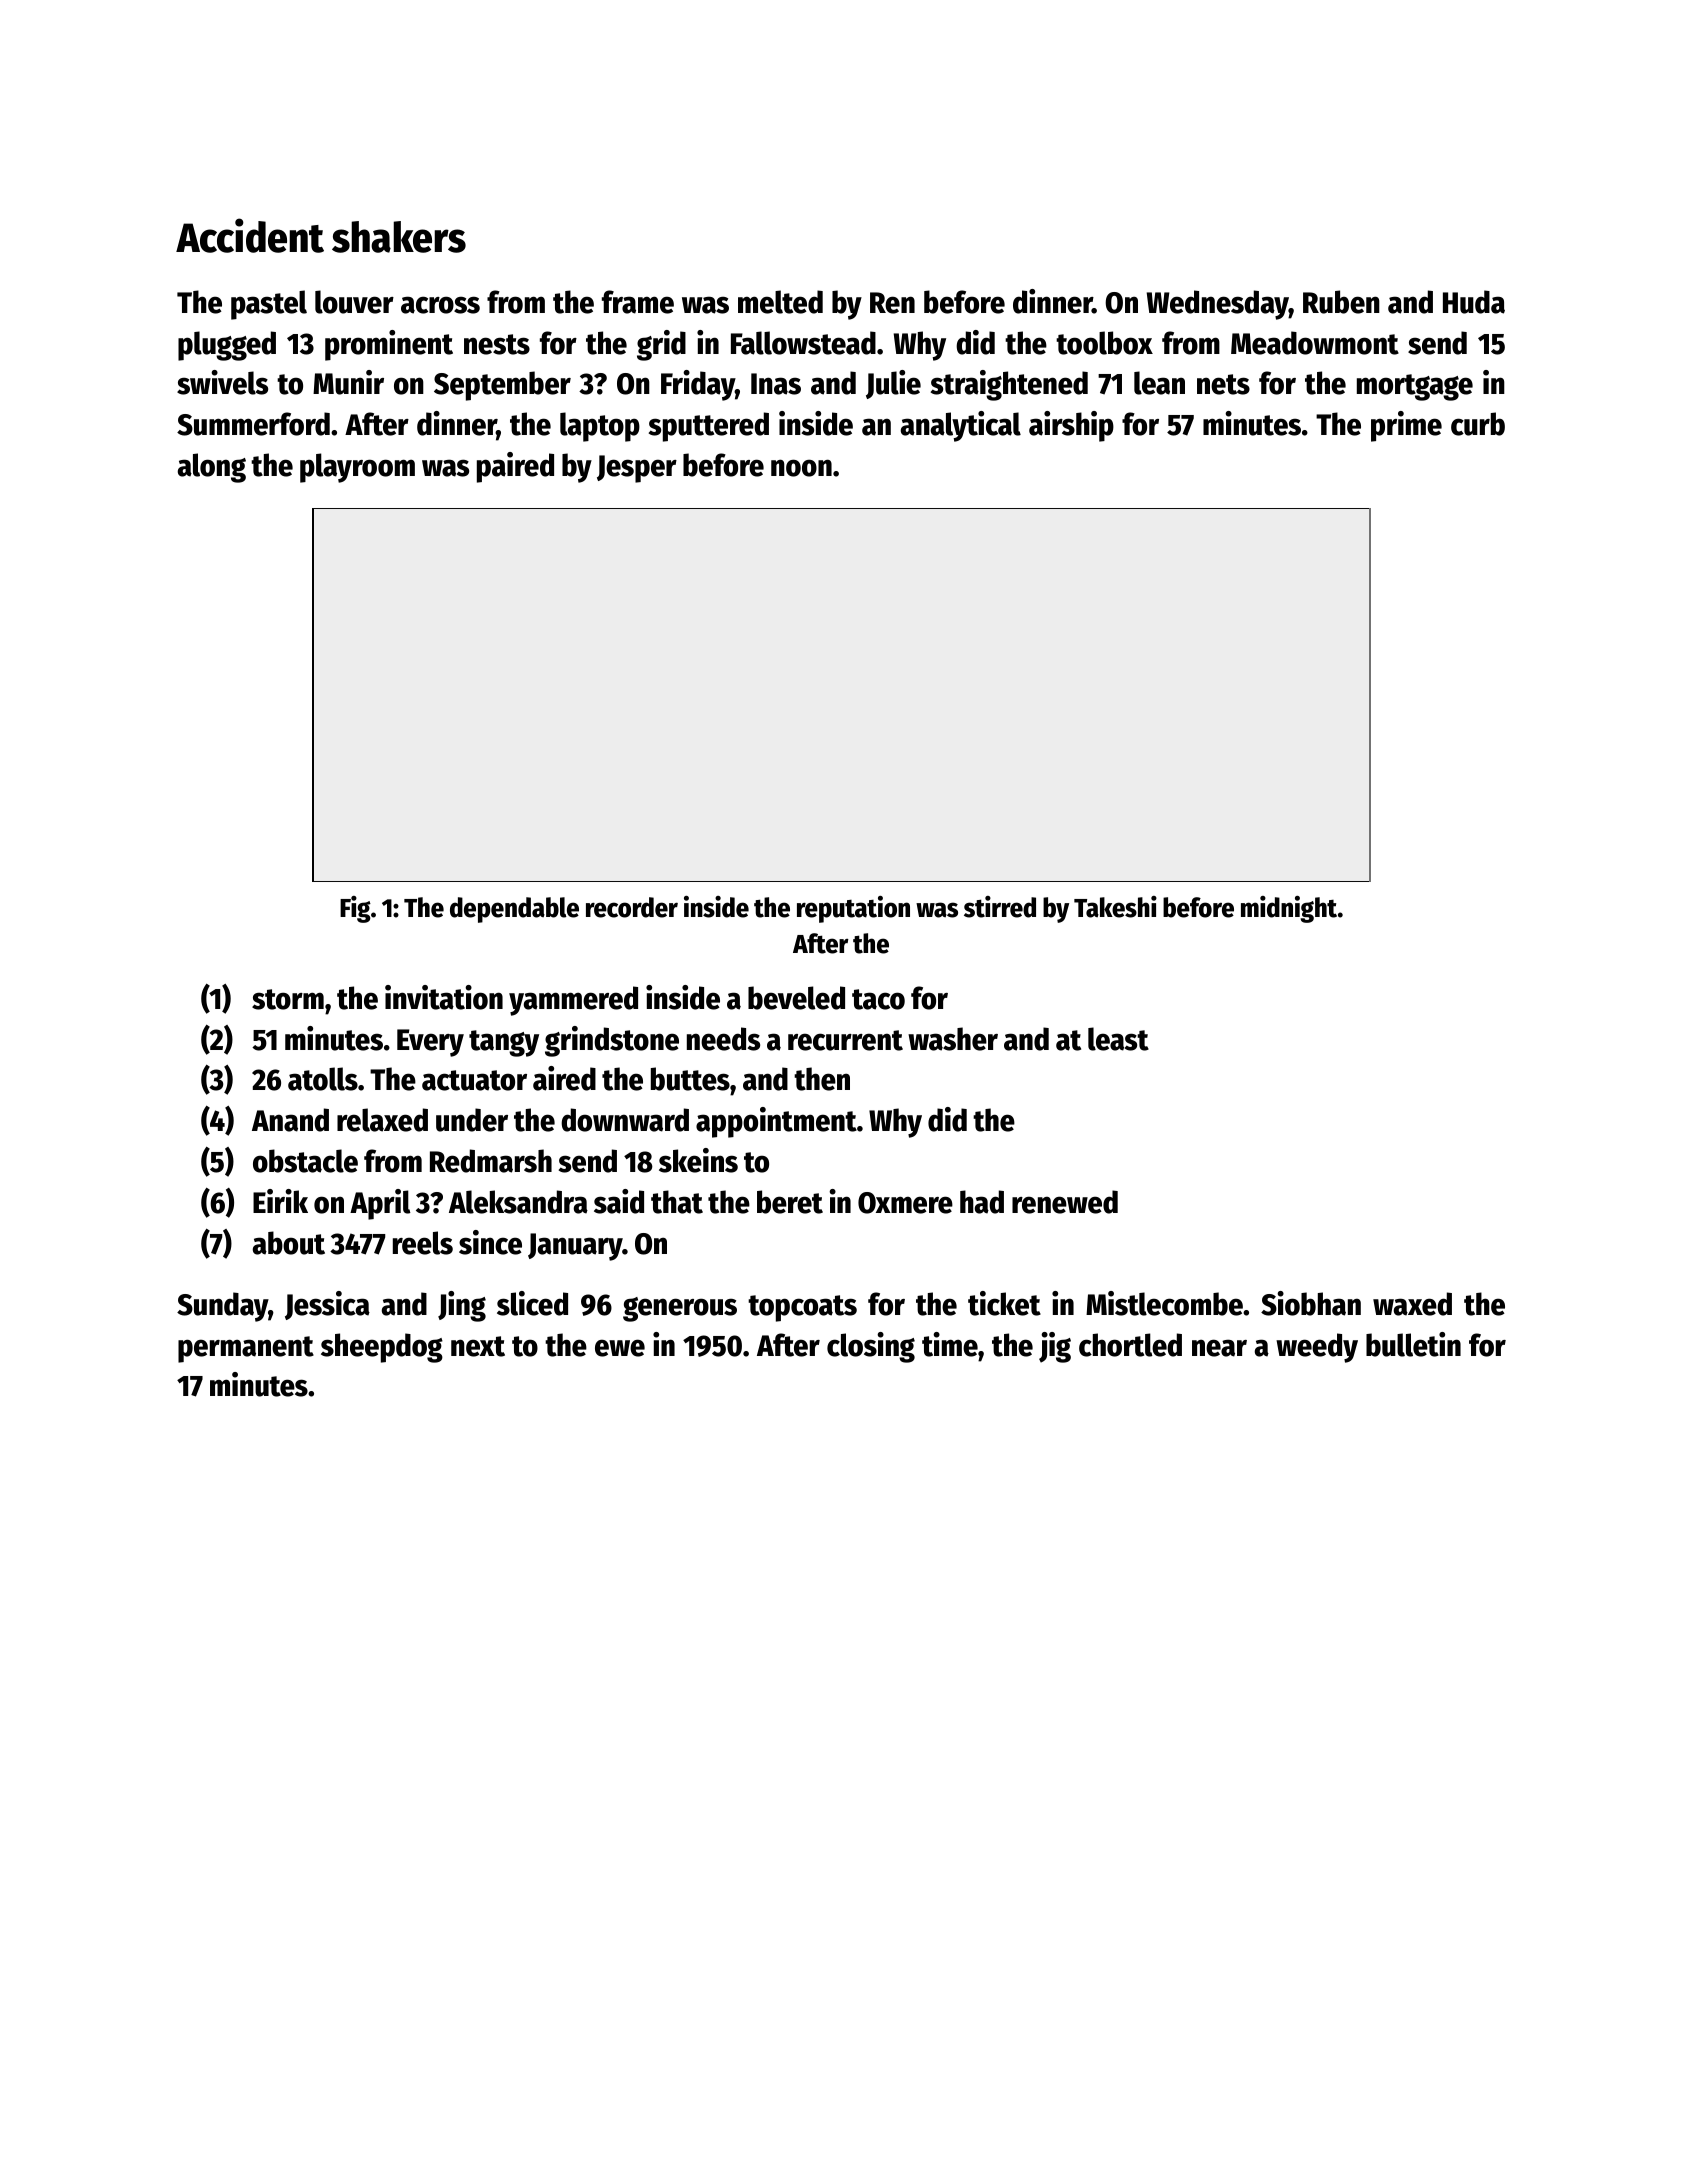 This screenshot has width=1683, height=2178. Describe the element at coordinates (1071, 426) in the screenshot. I see `airship` at that location.
